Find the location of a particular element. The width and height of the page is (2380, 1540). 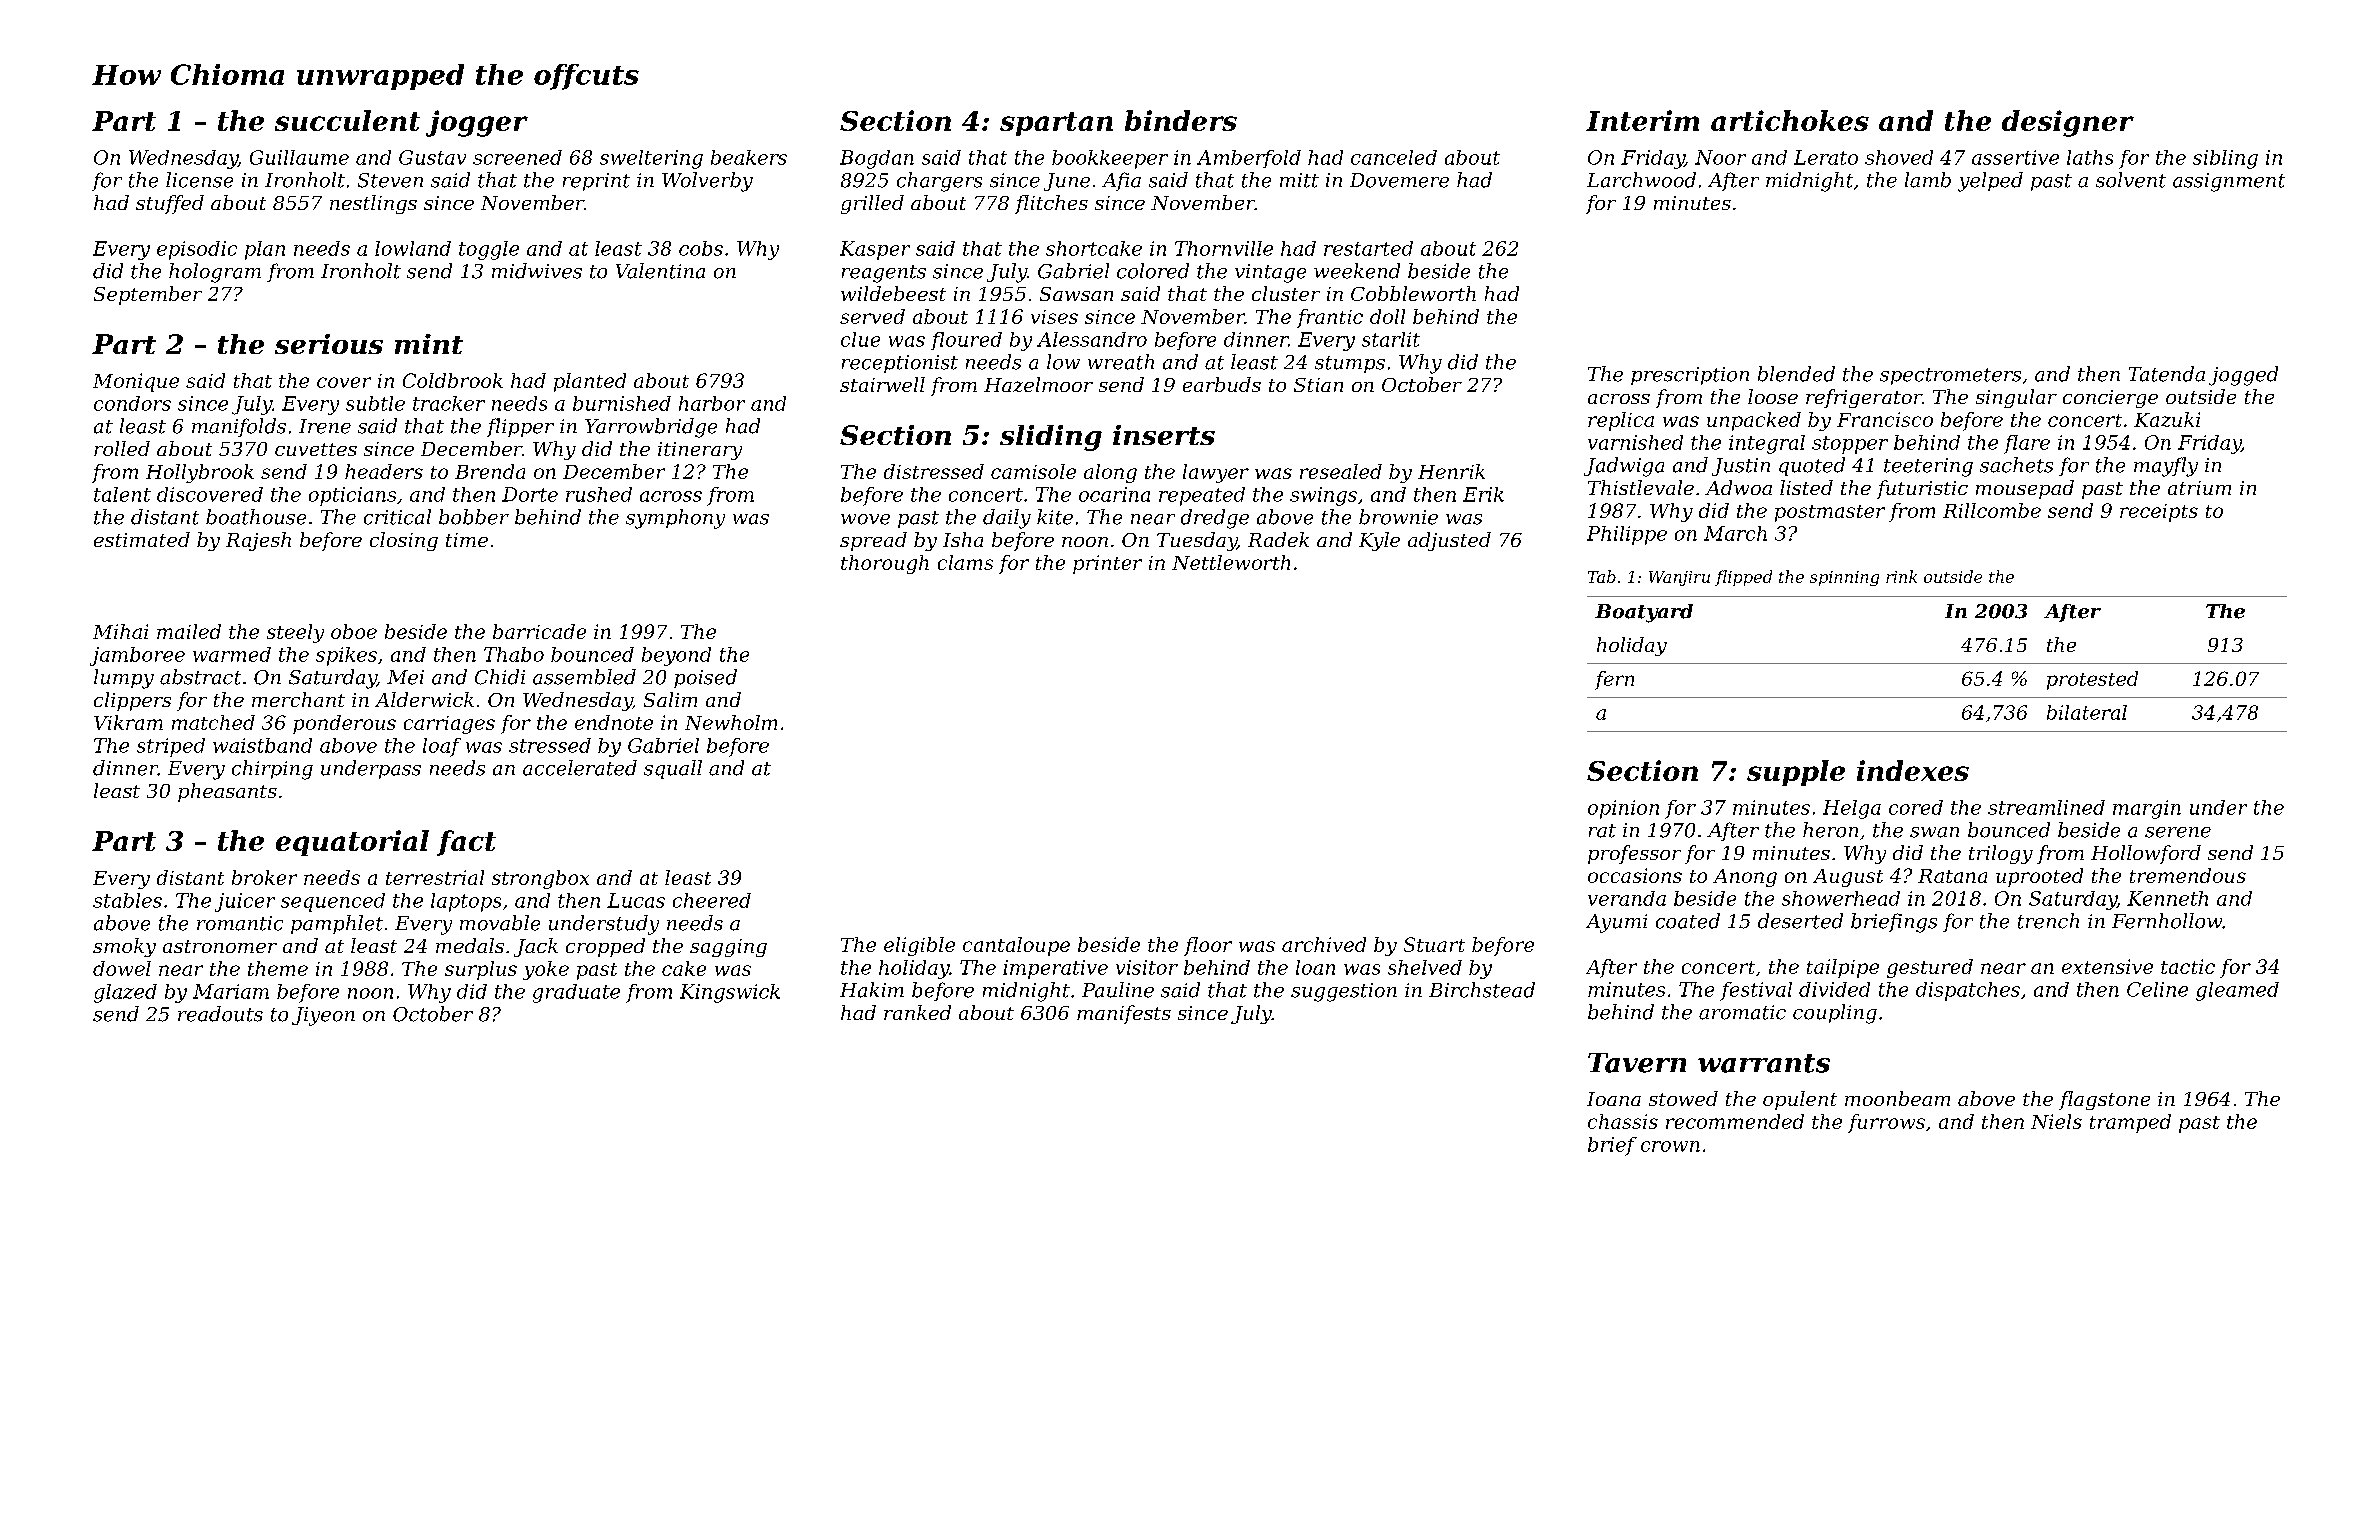

jogger is located at coordinates (477, 123).
